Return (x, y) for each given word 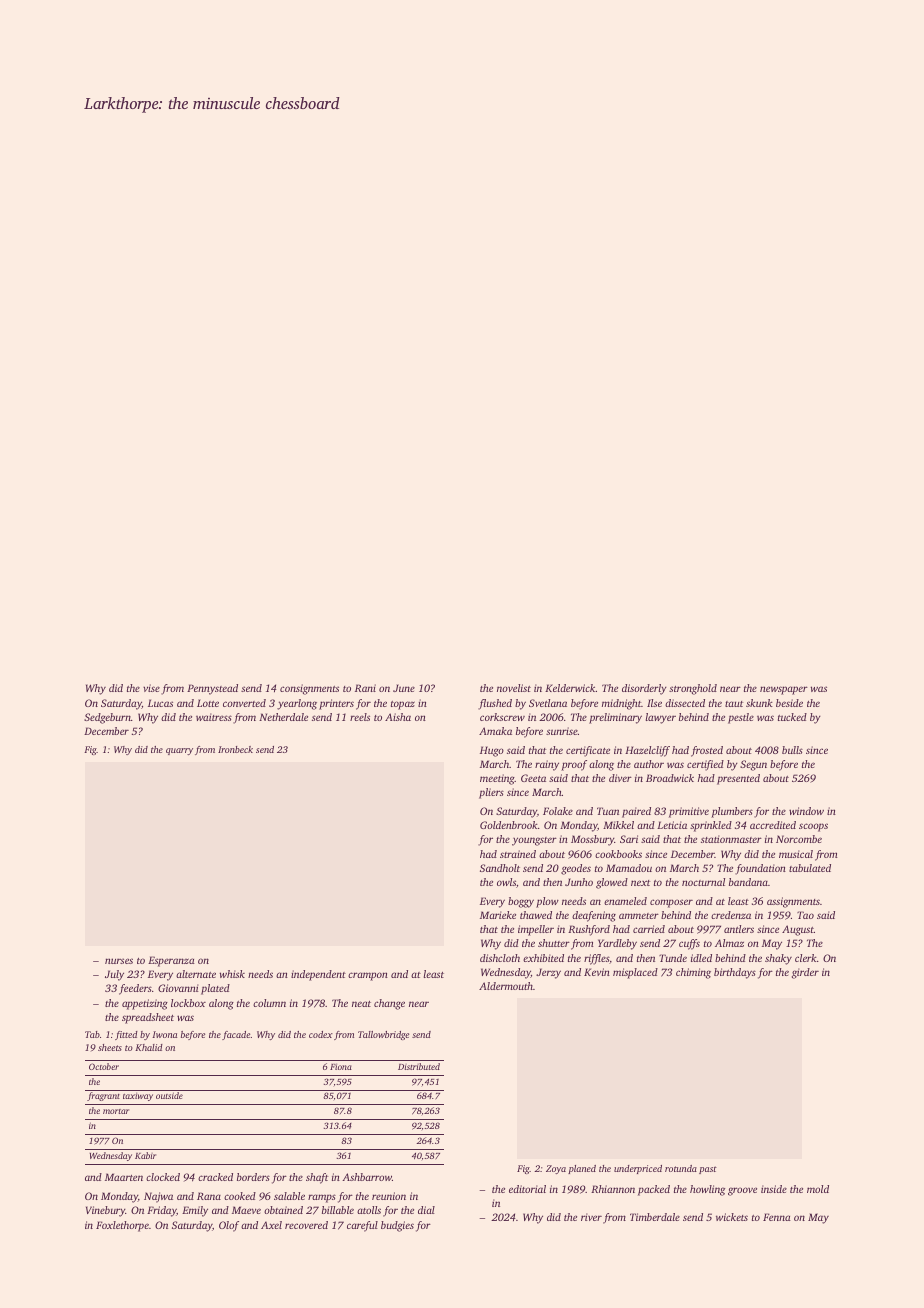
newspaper (784, 690)
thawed (536, 915)
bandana (748, 882)
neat (361, 1004)
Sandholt (500, 868)
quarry (179, 751)
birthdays (735, 973)
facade (236, 1035)
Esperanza (171, 961)
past (708, 1170)
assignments (793, 902)
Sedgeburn (107, 718)
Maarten (124, 1177)
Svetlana (548, 703)
